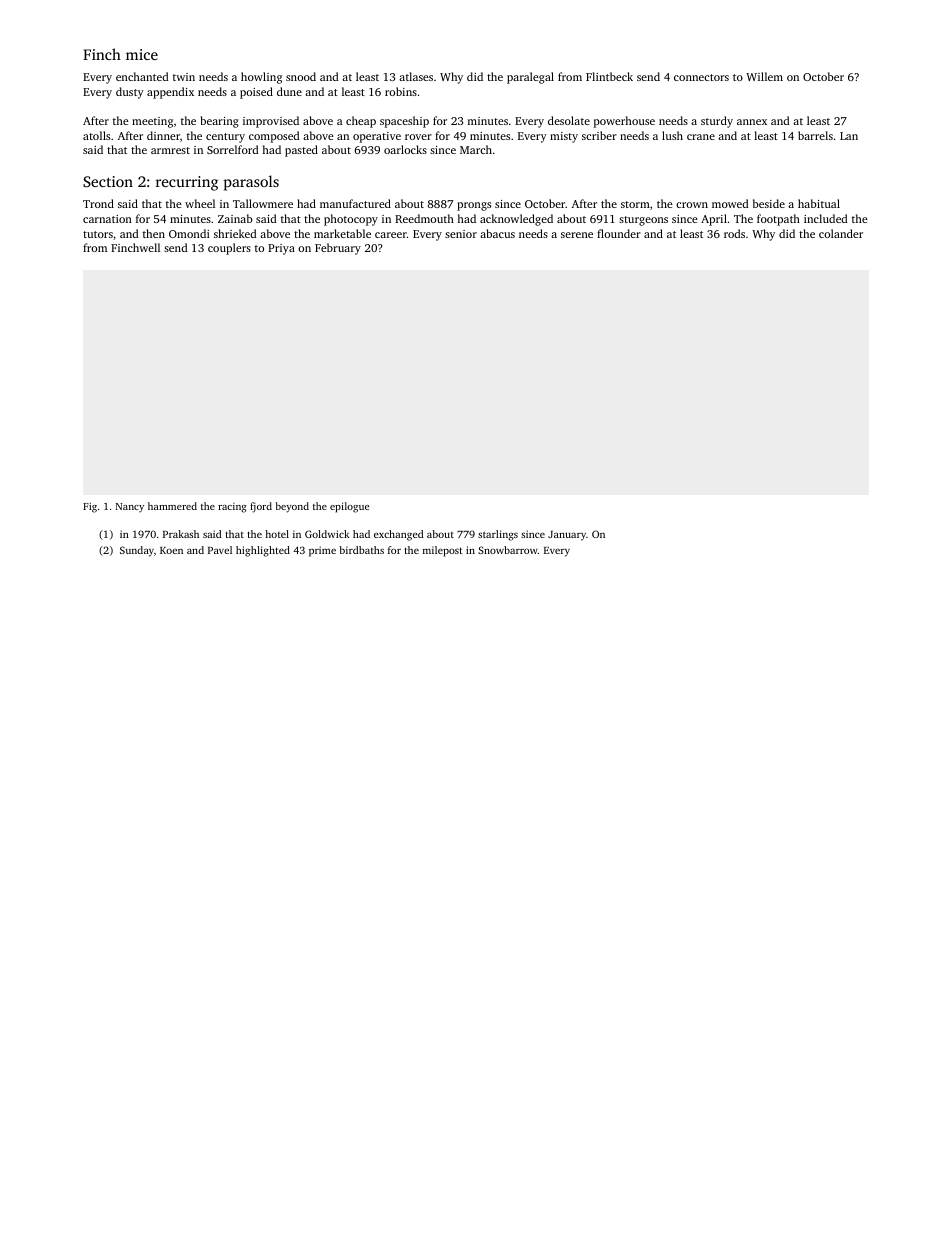  I want to click on Nancy, so click(130, 507).
